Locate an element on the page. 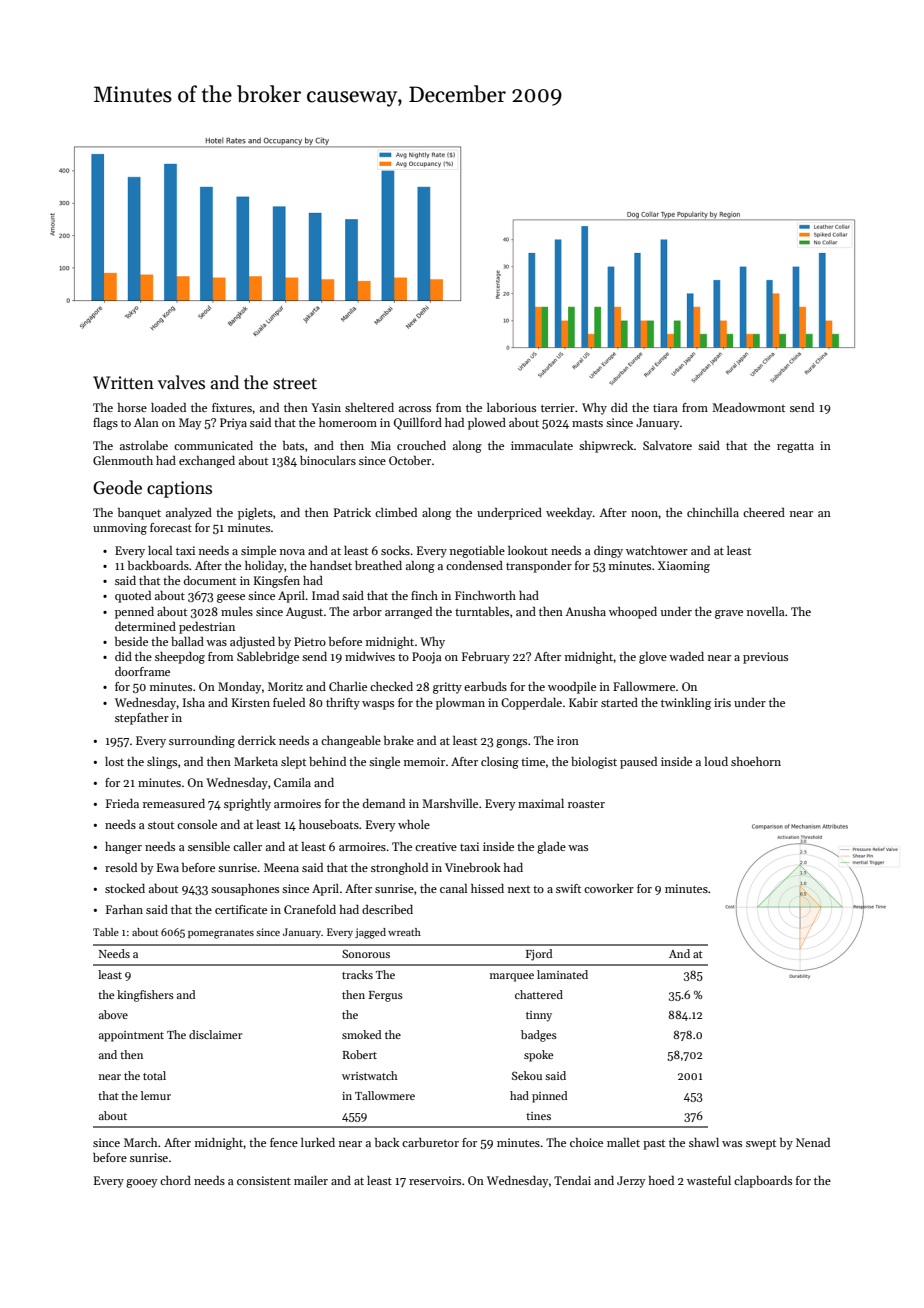 The image size is (924, 1308). Tallowmere is located at coordinates (385, 1095).
